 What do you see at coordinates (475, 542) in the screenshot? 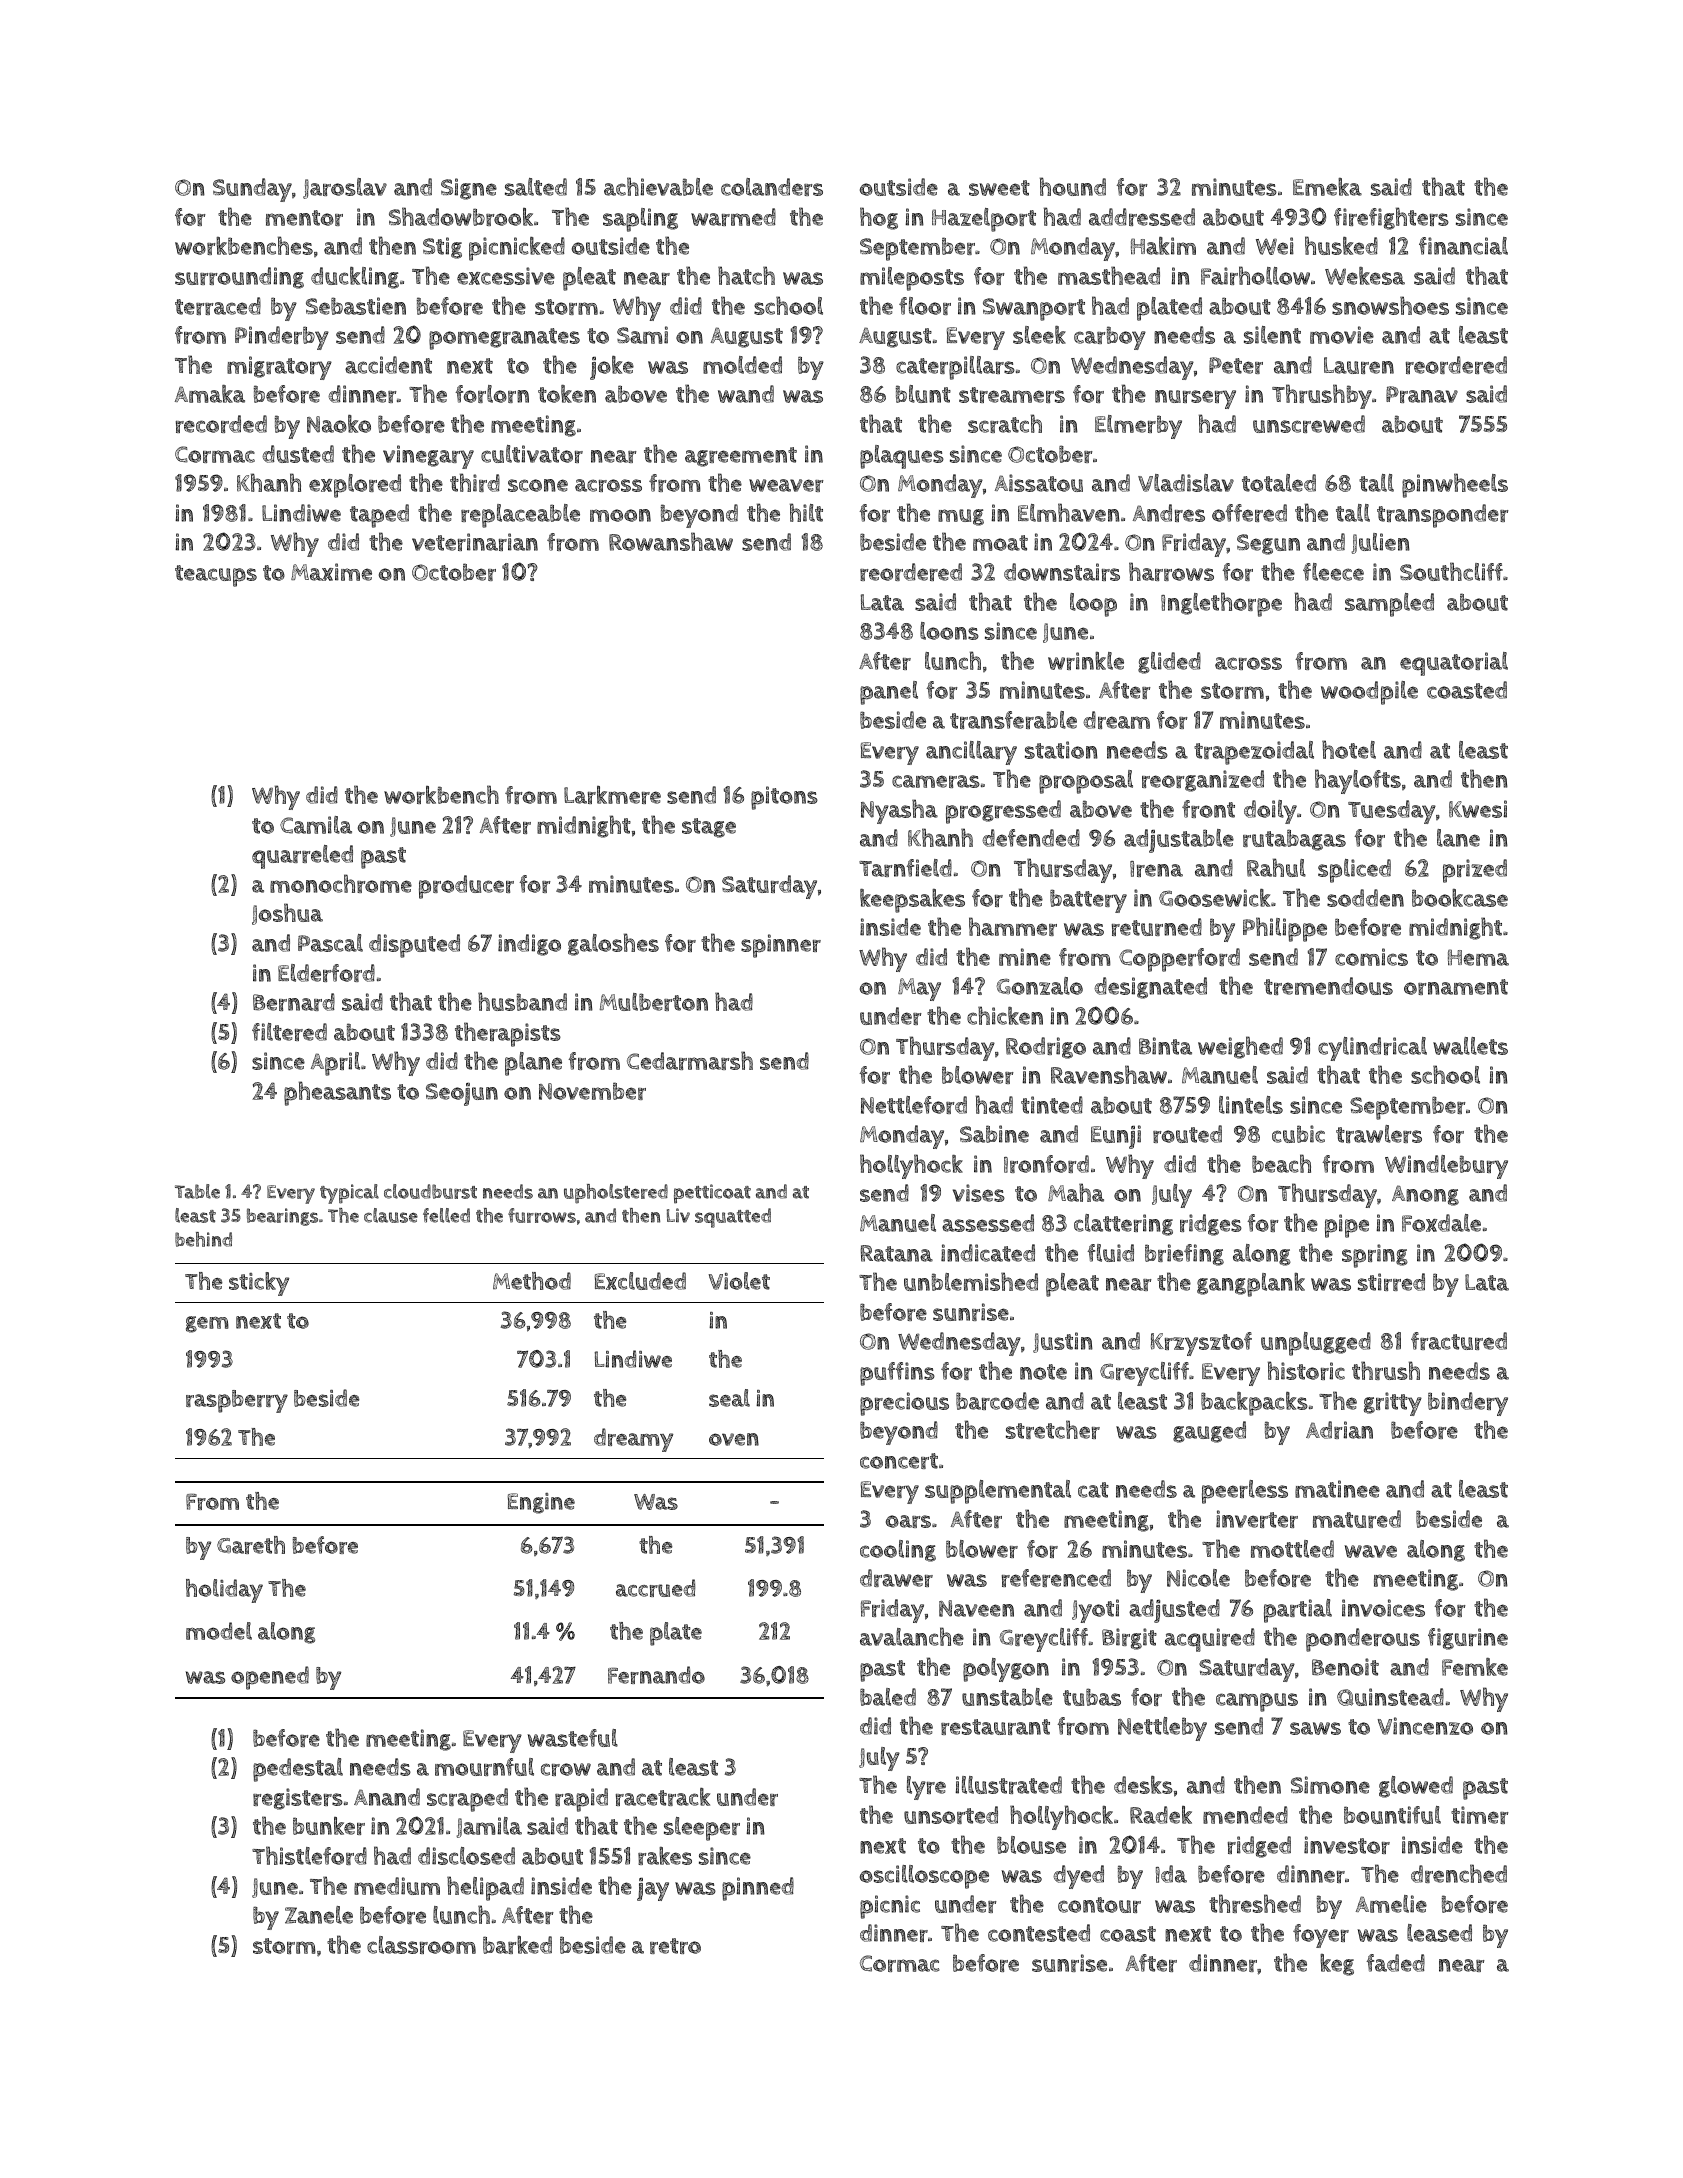
I see `veterinarian` at bounding box center [475, 542].
